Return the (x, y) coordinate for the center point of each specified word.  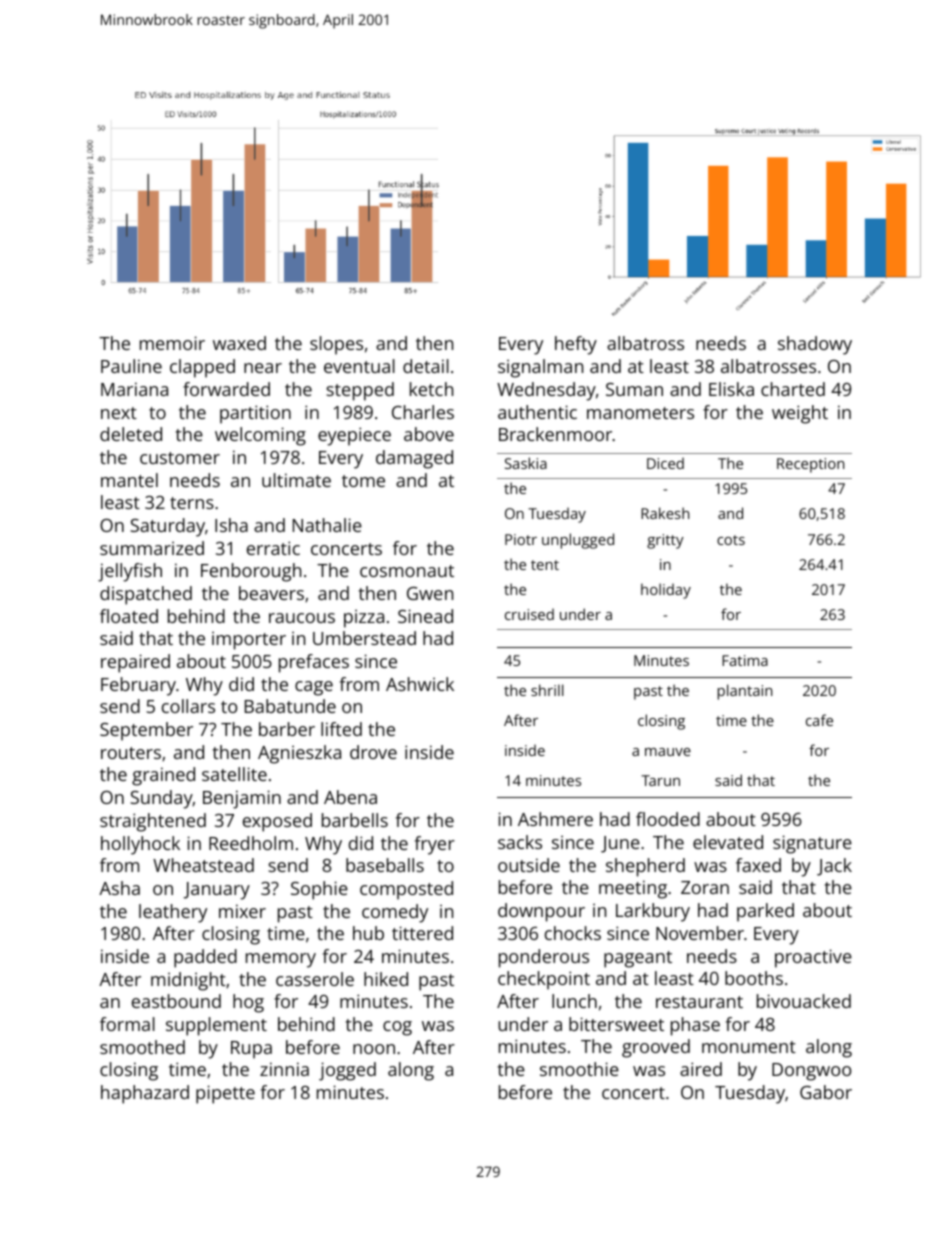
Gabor (826, 1092)
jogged (347, 1071)
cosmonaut (407, 571)
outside (529, 865)
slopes (336, 345)
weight (800, 414)
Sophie (319, 890)
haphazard (145, 1094)
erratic (273, 548)
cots (731, 540)
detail (426, 366)
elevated (728, 842)
